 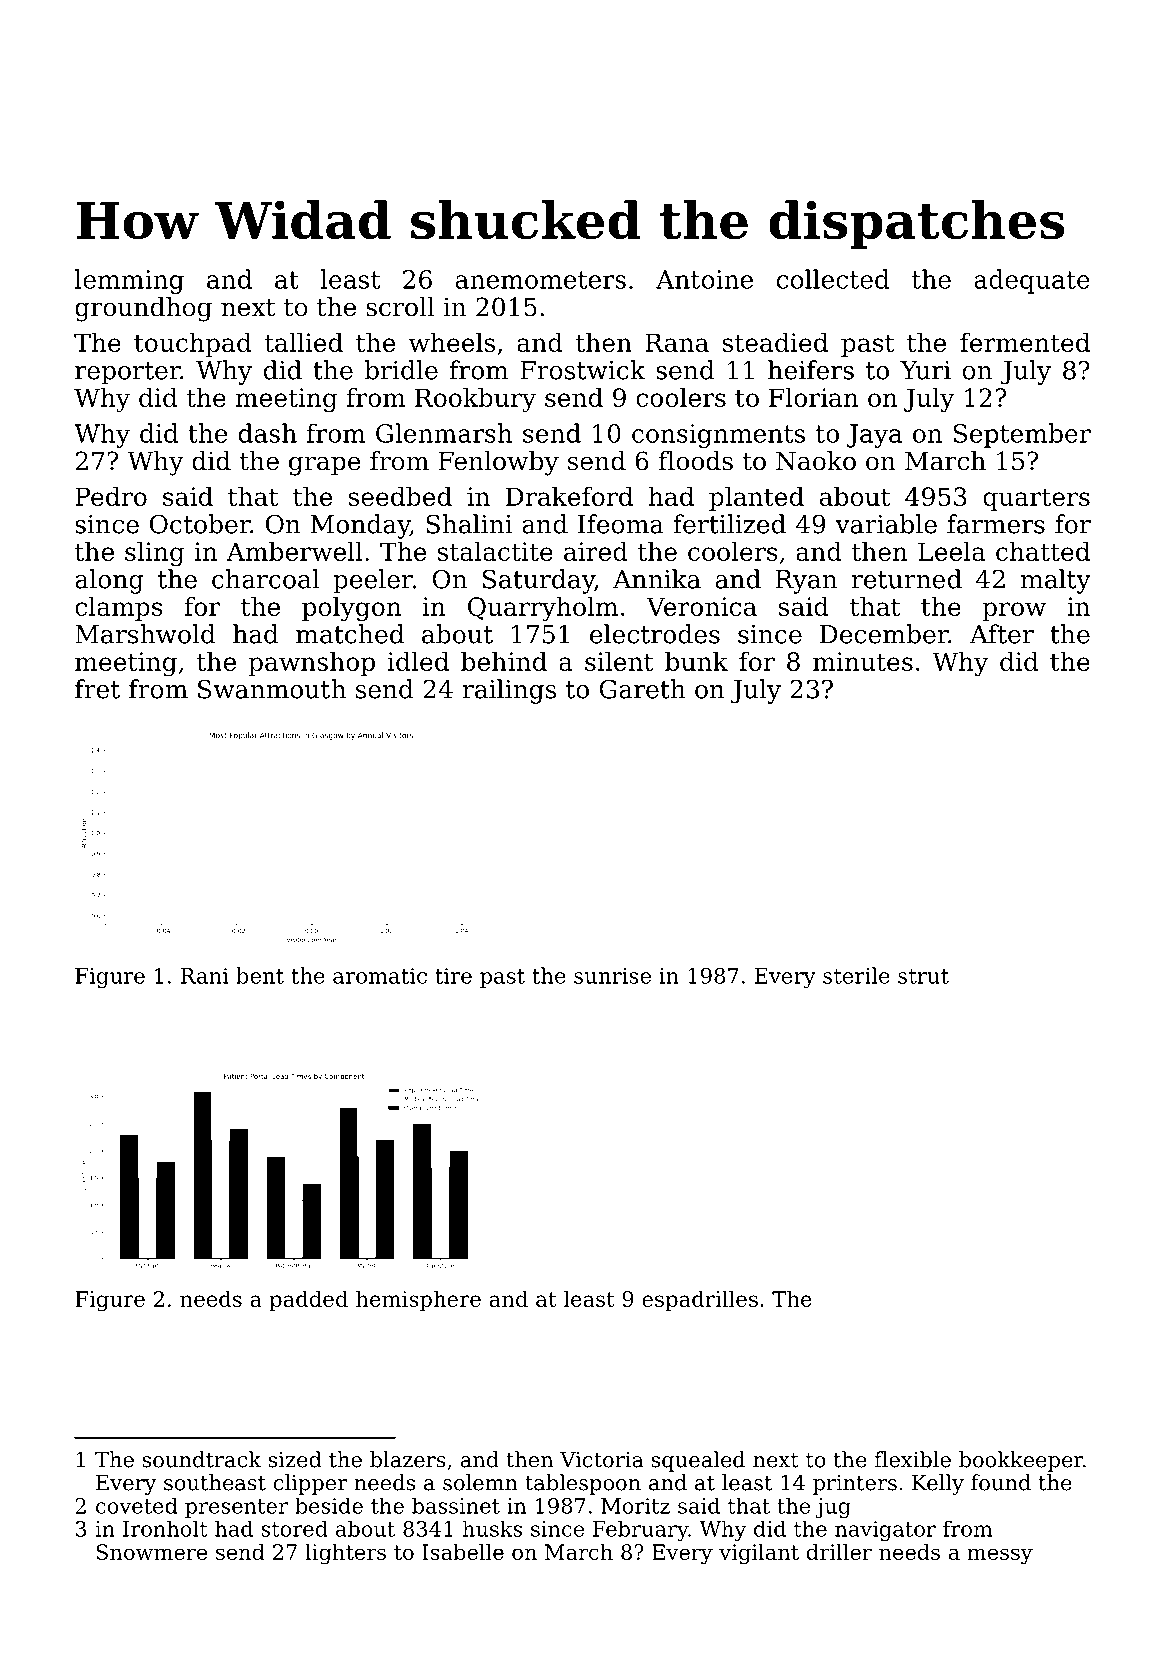 I want to click on sterile, so click(x=856, y=975).
